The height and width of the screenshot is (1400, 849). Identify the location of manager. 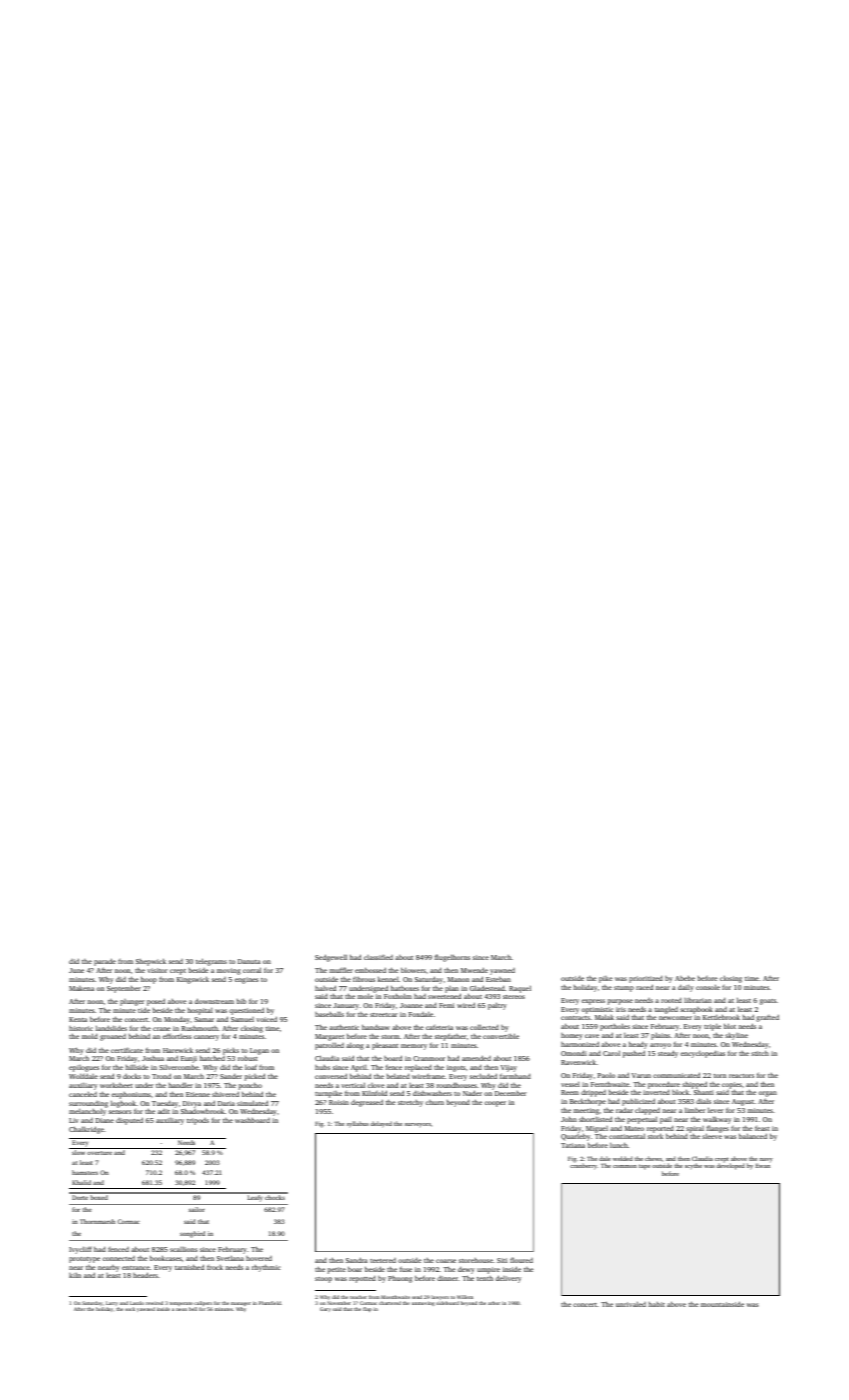
(241, 1304).
